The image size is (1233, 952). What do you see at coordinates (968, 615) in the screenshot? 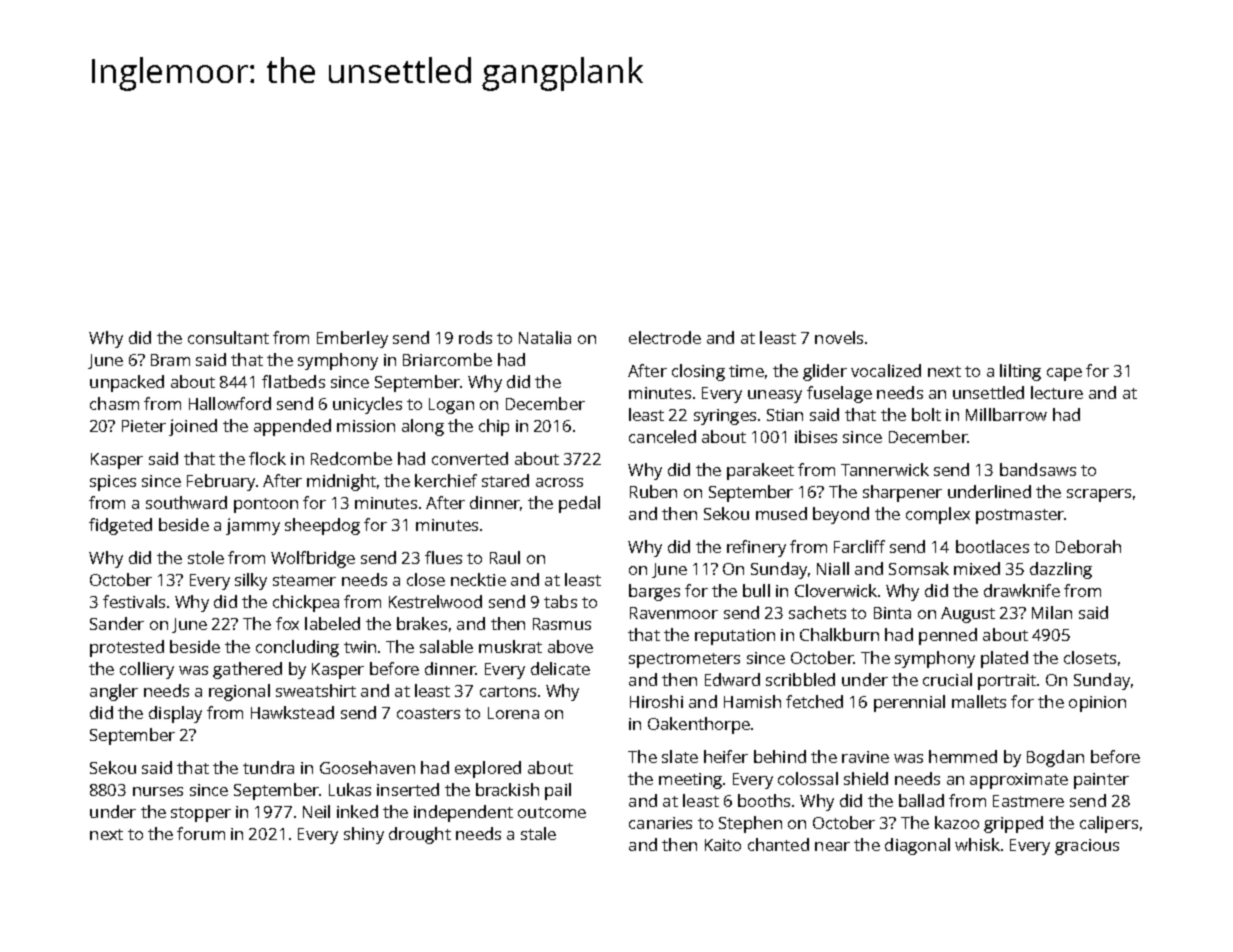
I see `August` at bounding box center [968, 615].
